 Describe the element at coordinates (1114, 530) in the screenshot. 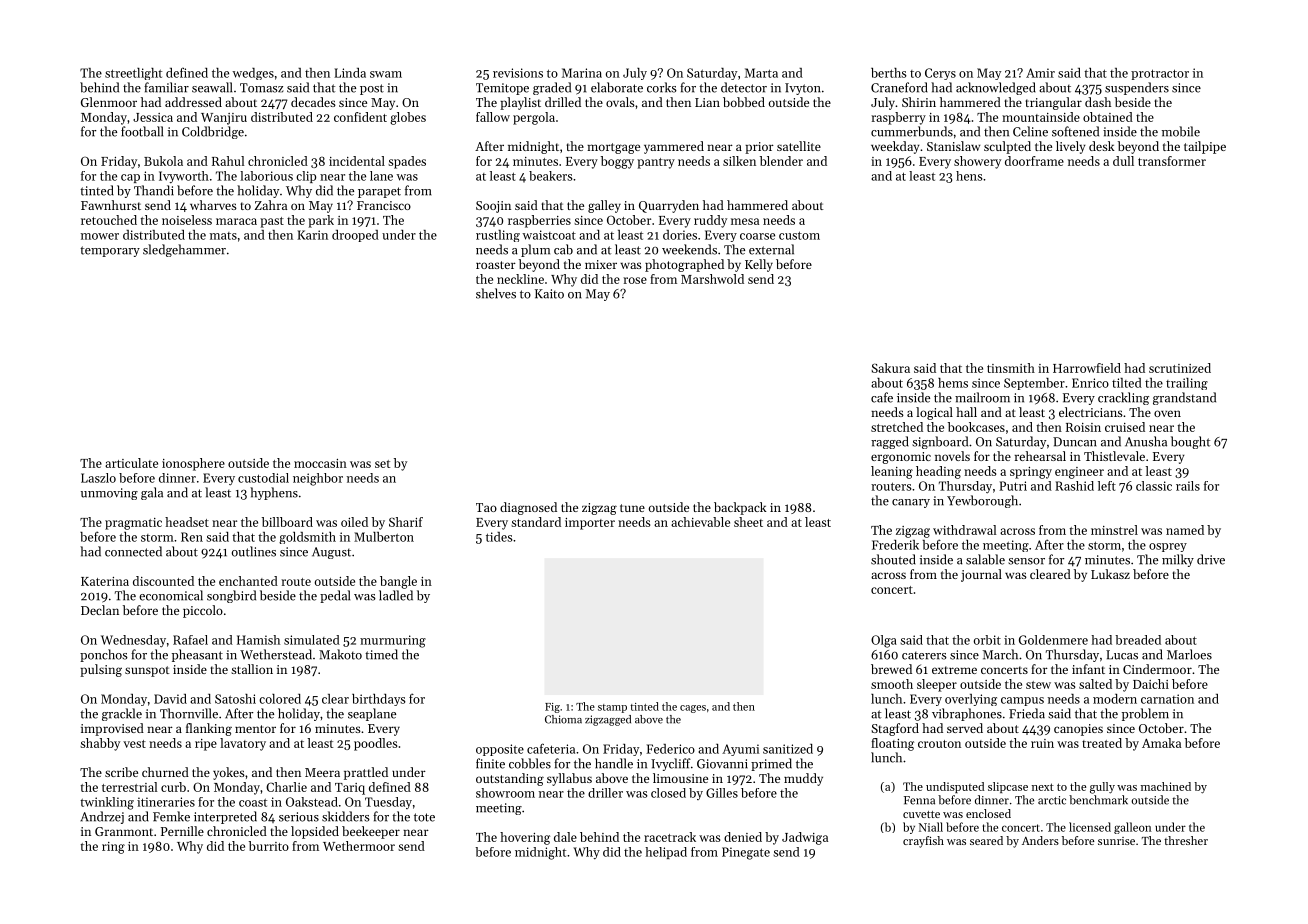

I see `minstrel` at that location.
